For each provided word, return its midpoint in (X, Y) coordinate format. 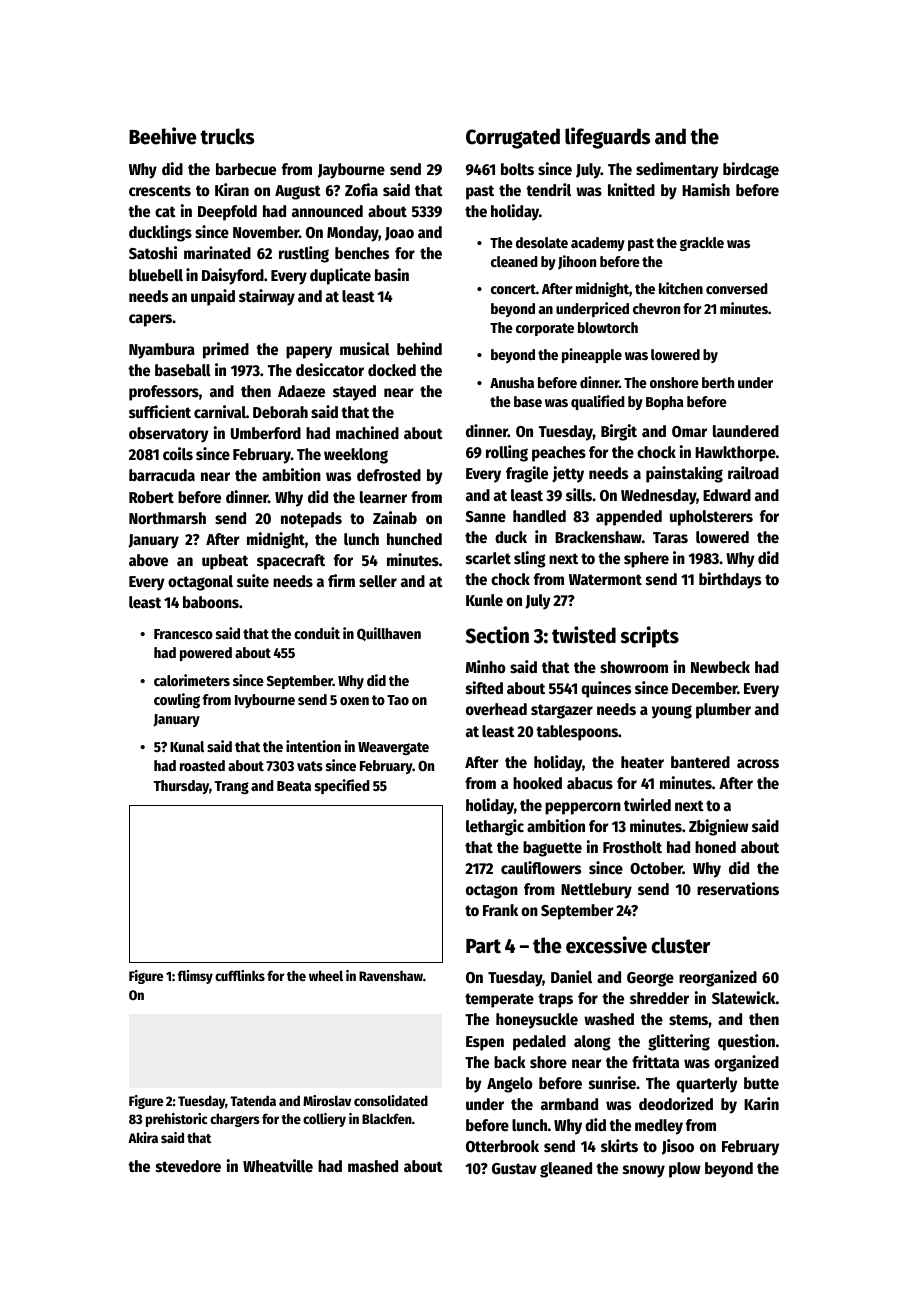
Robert (151, 497)
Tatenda (253, 1100)
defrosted (389, 475)
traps (555, 1000)
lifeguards (607, 138)
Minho (486, 667)
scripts (649, 637)
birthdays (730, 580)
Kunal (187, 746)
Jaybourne (351, 171)
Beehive (163, 136)
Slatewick (744, 998)
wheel (326, 975)
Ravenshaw (391, 976)
